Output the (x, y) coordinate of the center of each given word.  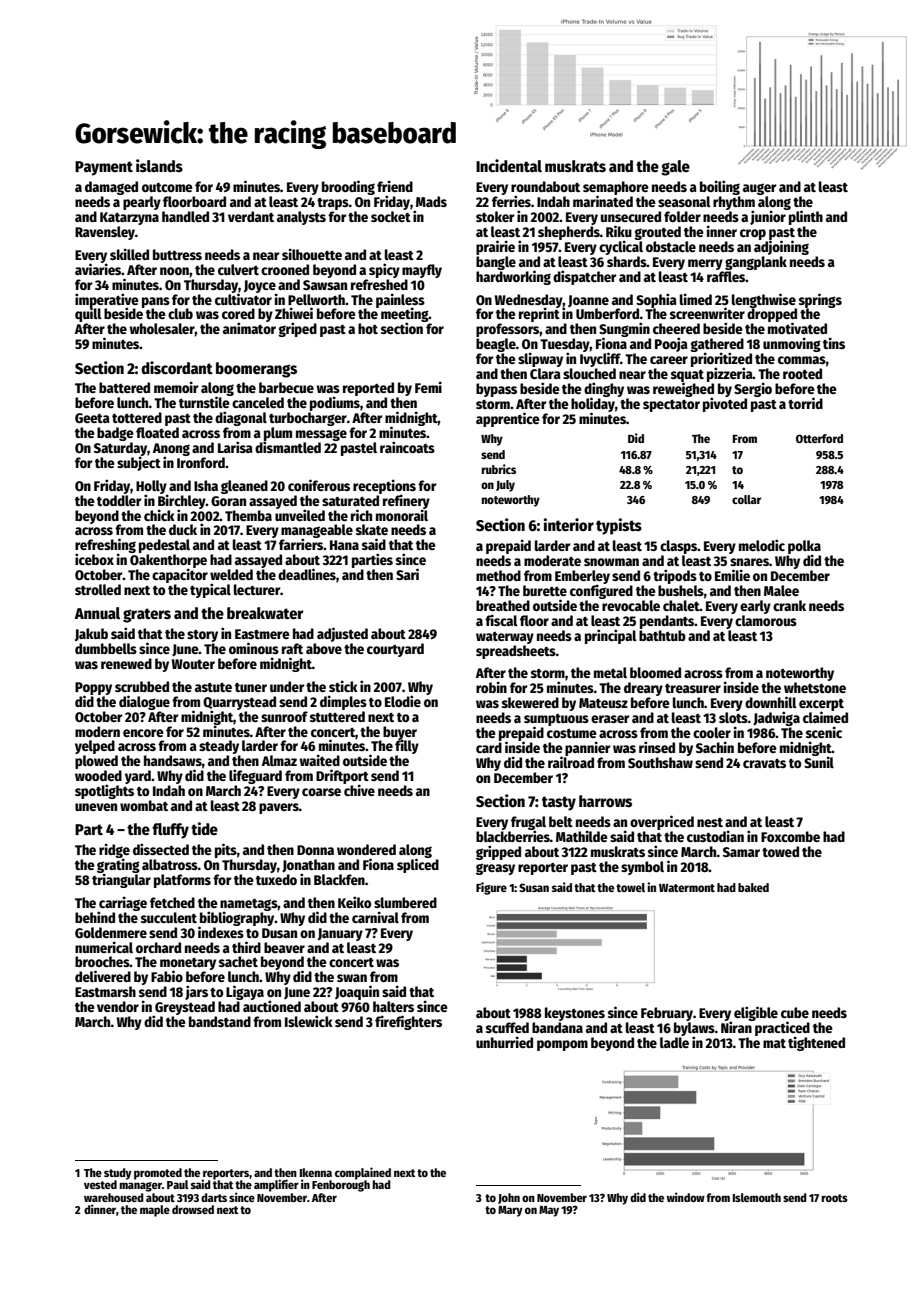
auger (759, 189)
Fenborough (341, 1186)
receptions (384, 486)
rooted (802, 373)
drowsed (193, 1209)
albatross (170, 864)
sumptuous (556, 720)
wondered (366, 849)
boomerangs (256, 370)
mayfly (422, 271)
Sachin (715, 747)
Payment (104, 168)
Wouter (193, 664)
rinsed (657, 747)
